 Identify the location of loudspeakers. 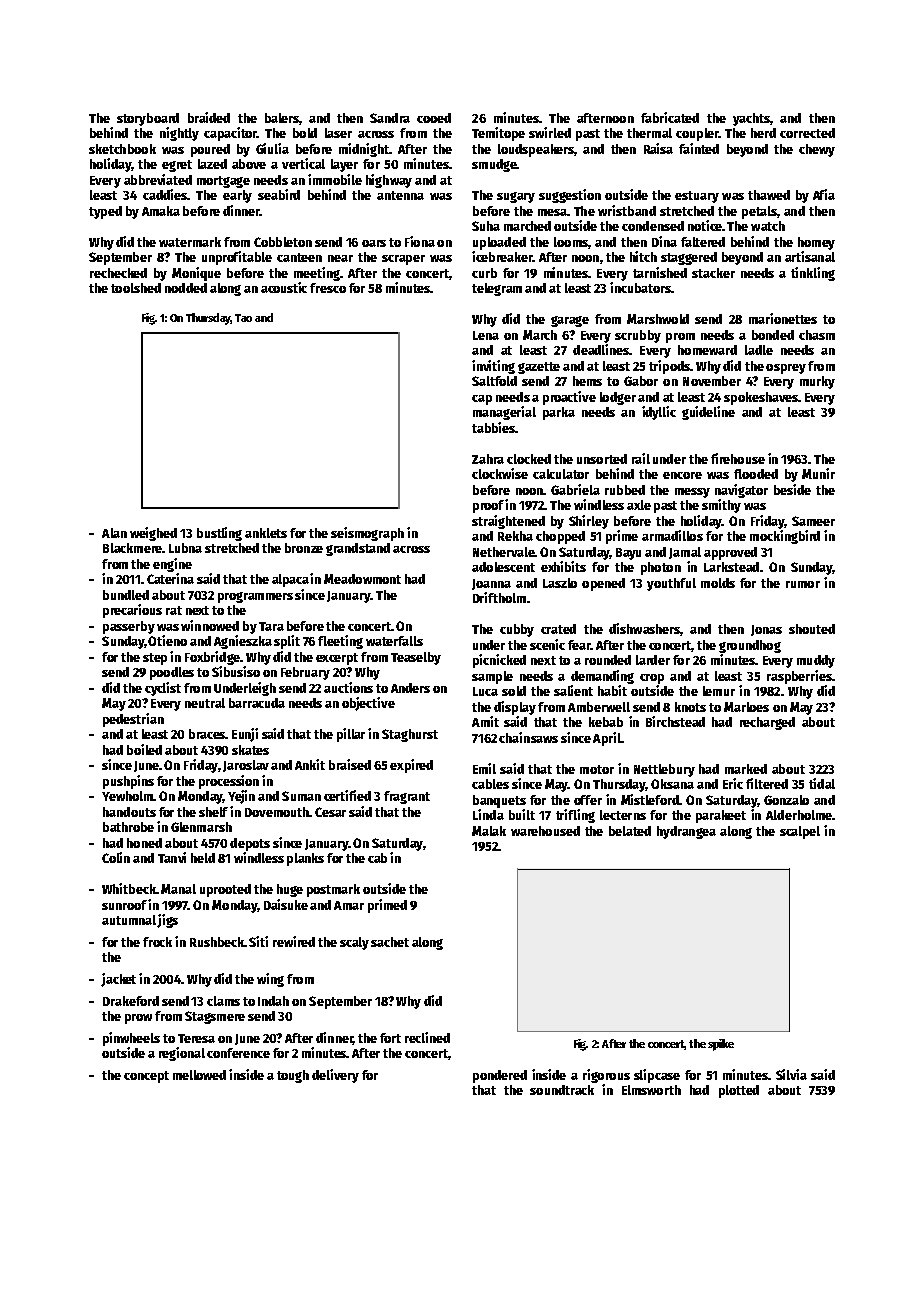
(536, 150).
